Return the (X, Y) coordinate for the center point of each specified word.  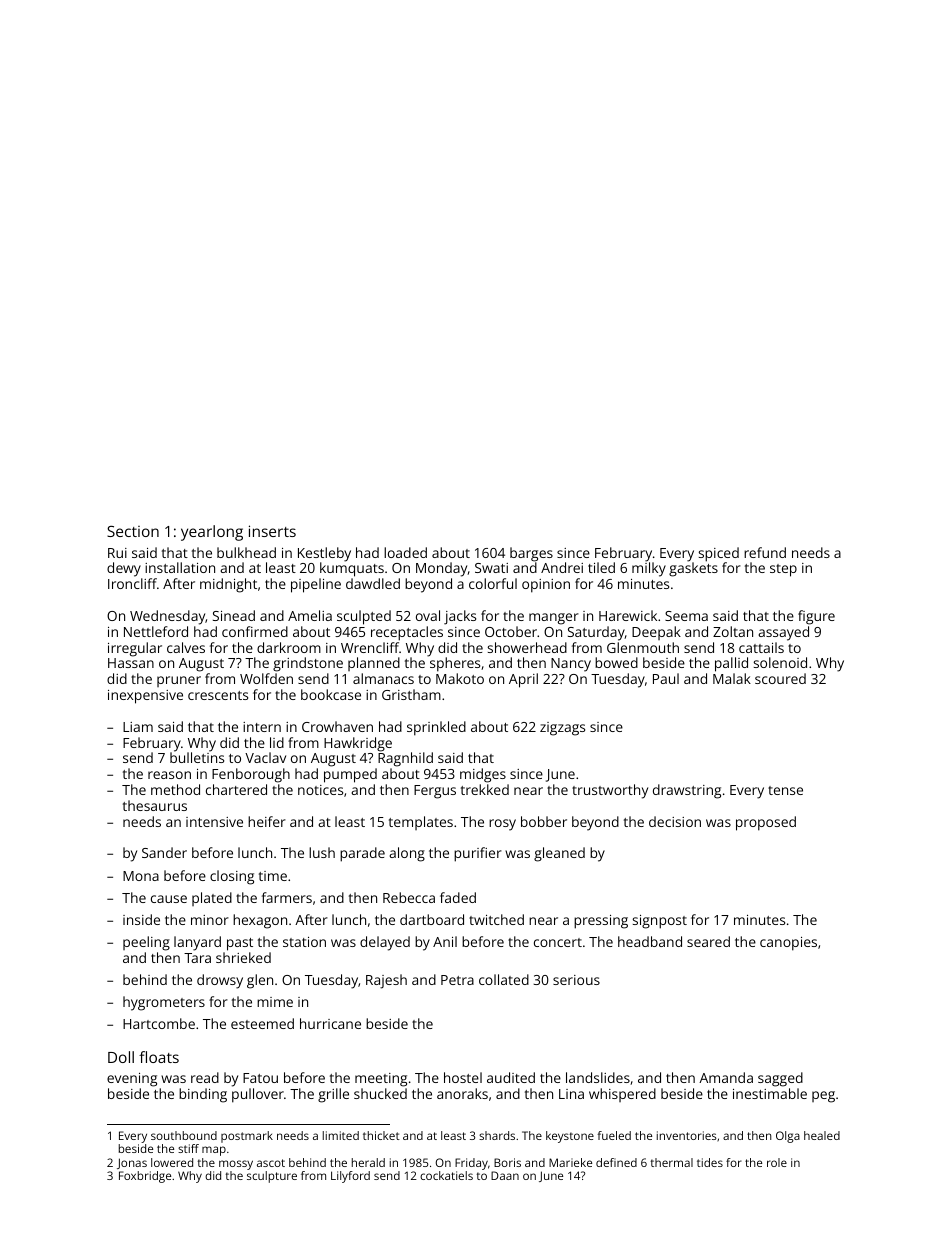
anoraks (462, 1093)
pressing (601, 922)
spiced (719, 554)
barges (531, 554)
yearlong (212, 533)
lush (322, 852)
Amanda (726, 1077)
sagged (780, 1079)
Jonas (132, 1163)
